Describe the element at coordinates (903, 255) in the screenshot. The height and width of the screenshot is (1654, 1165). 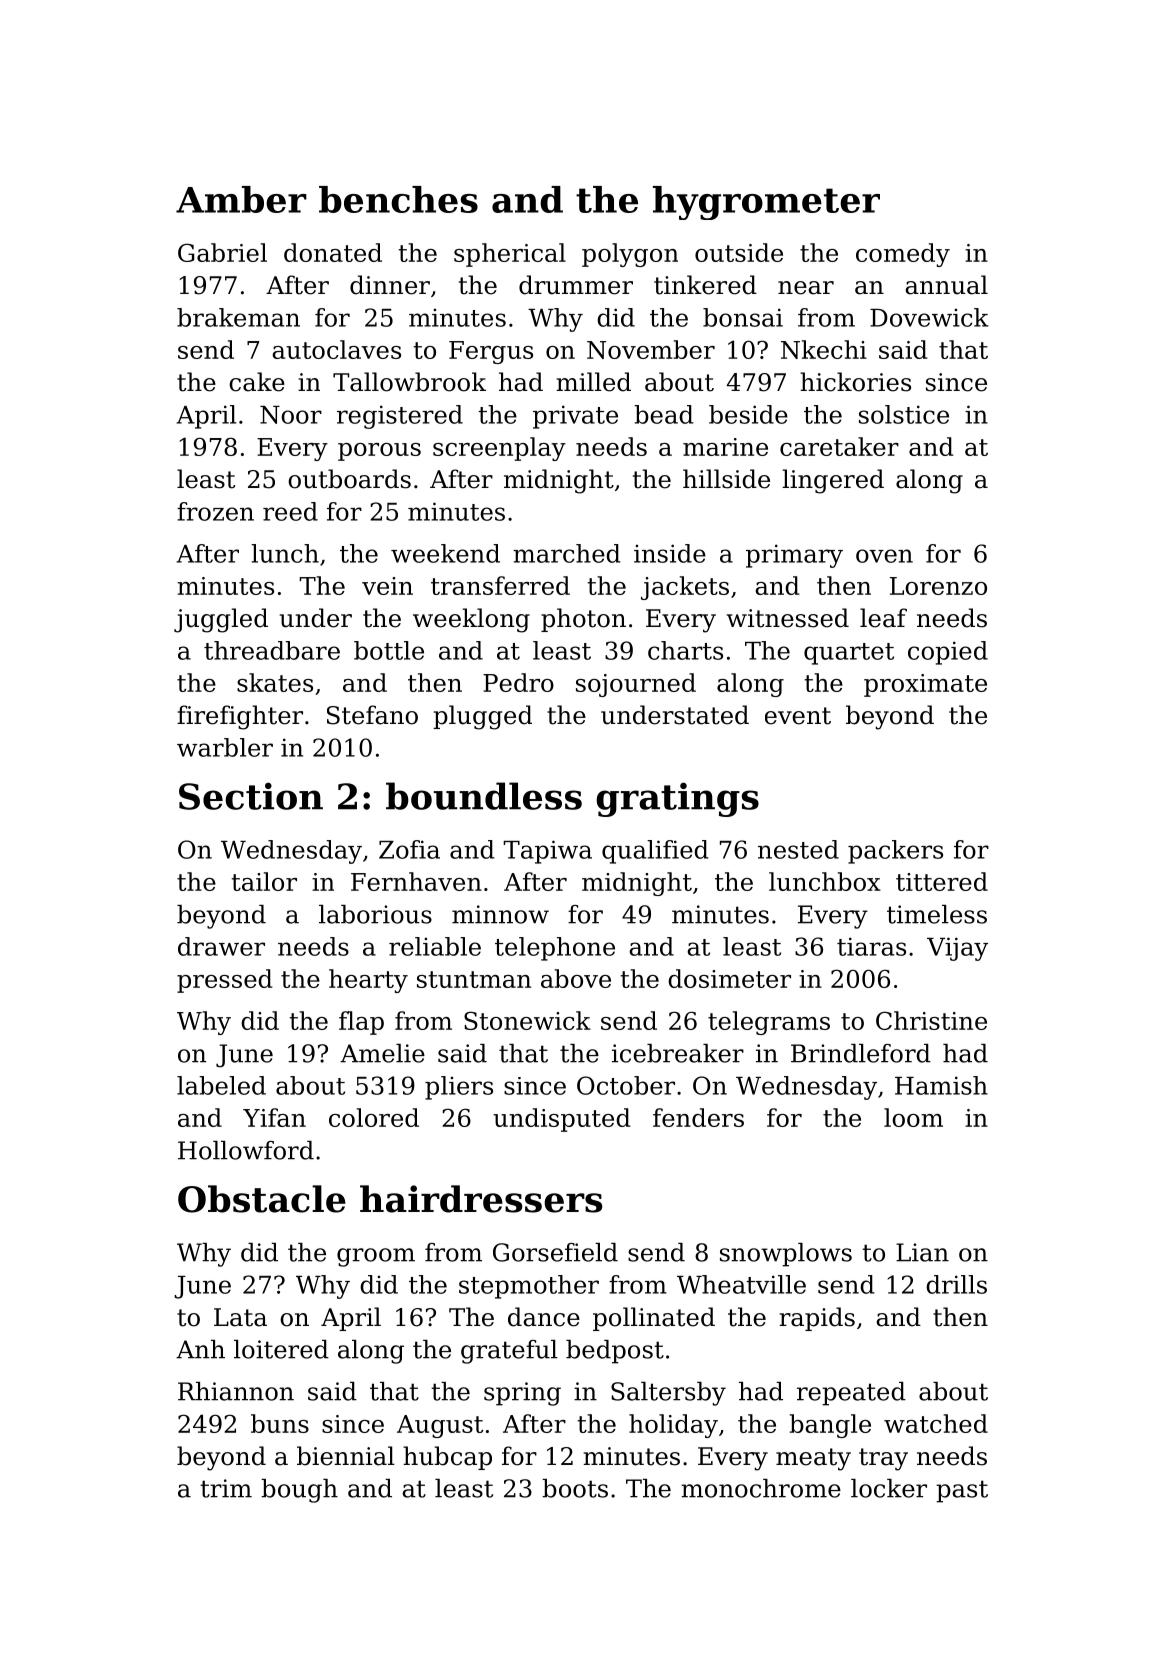
I see `comedy` at that location.
